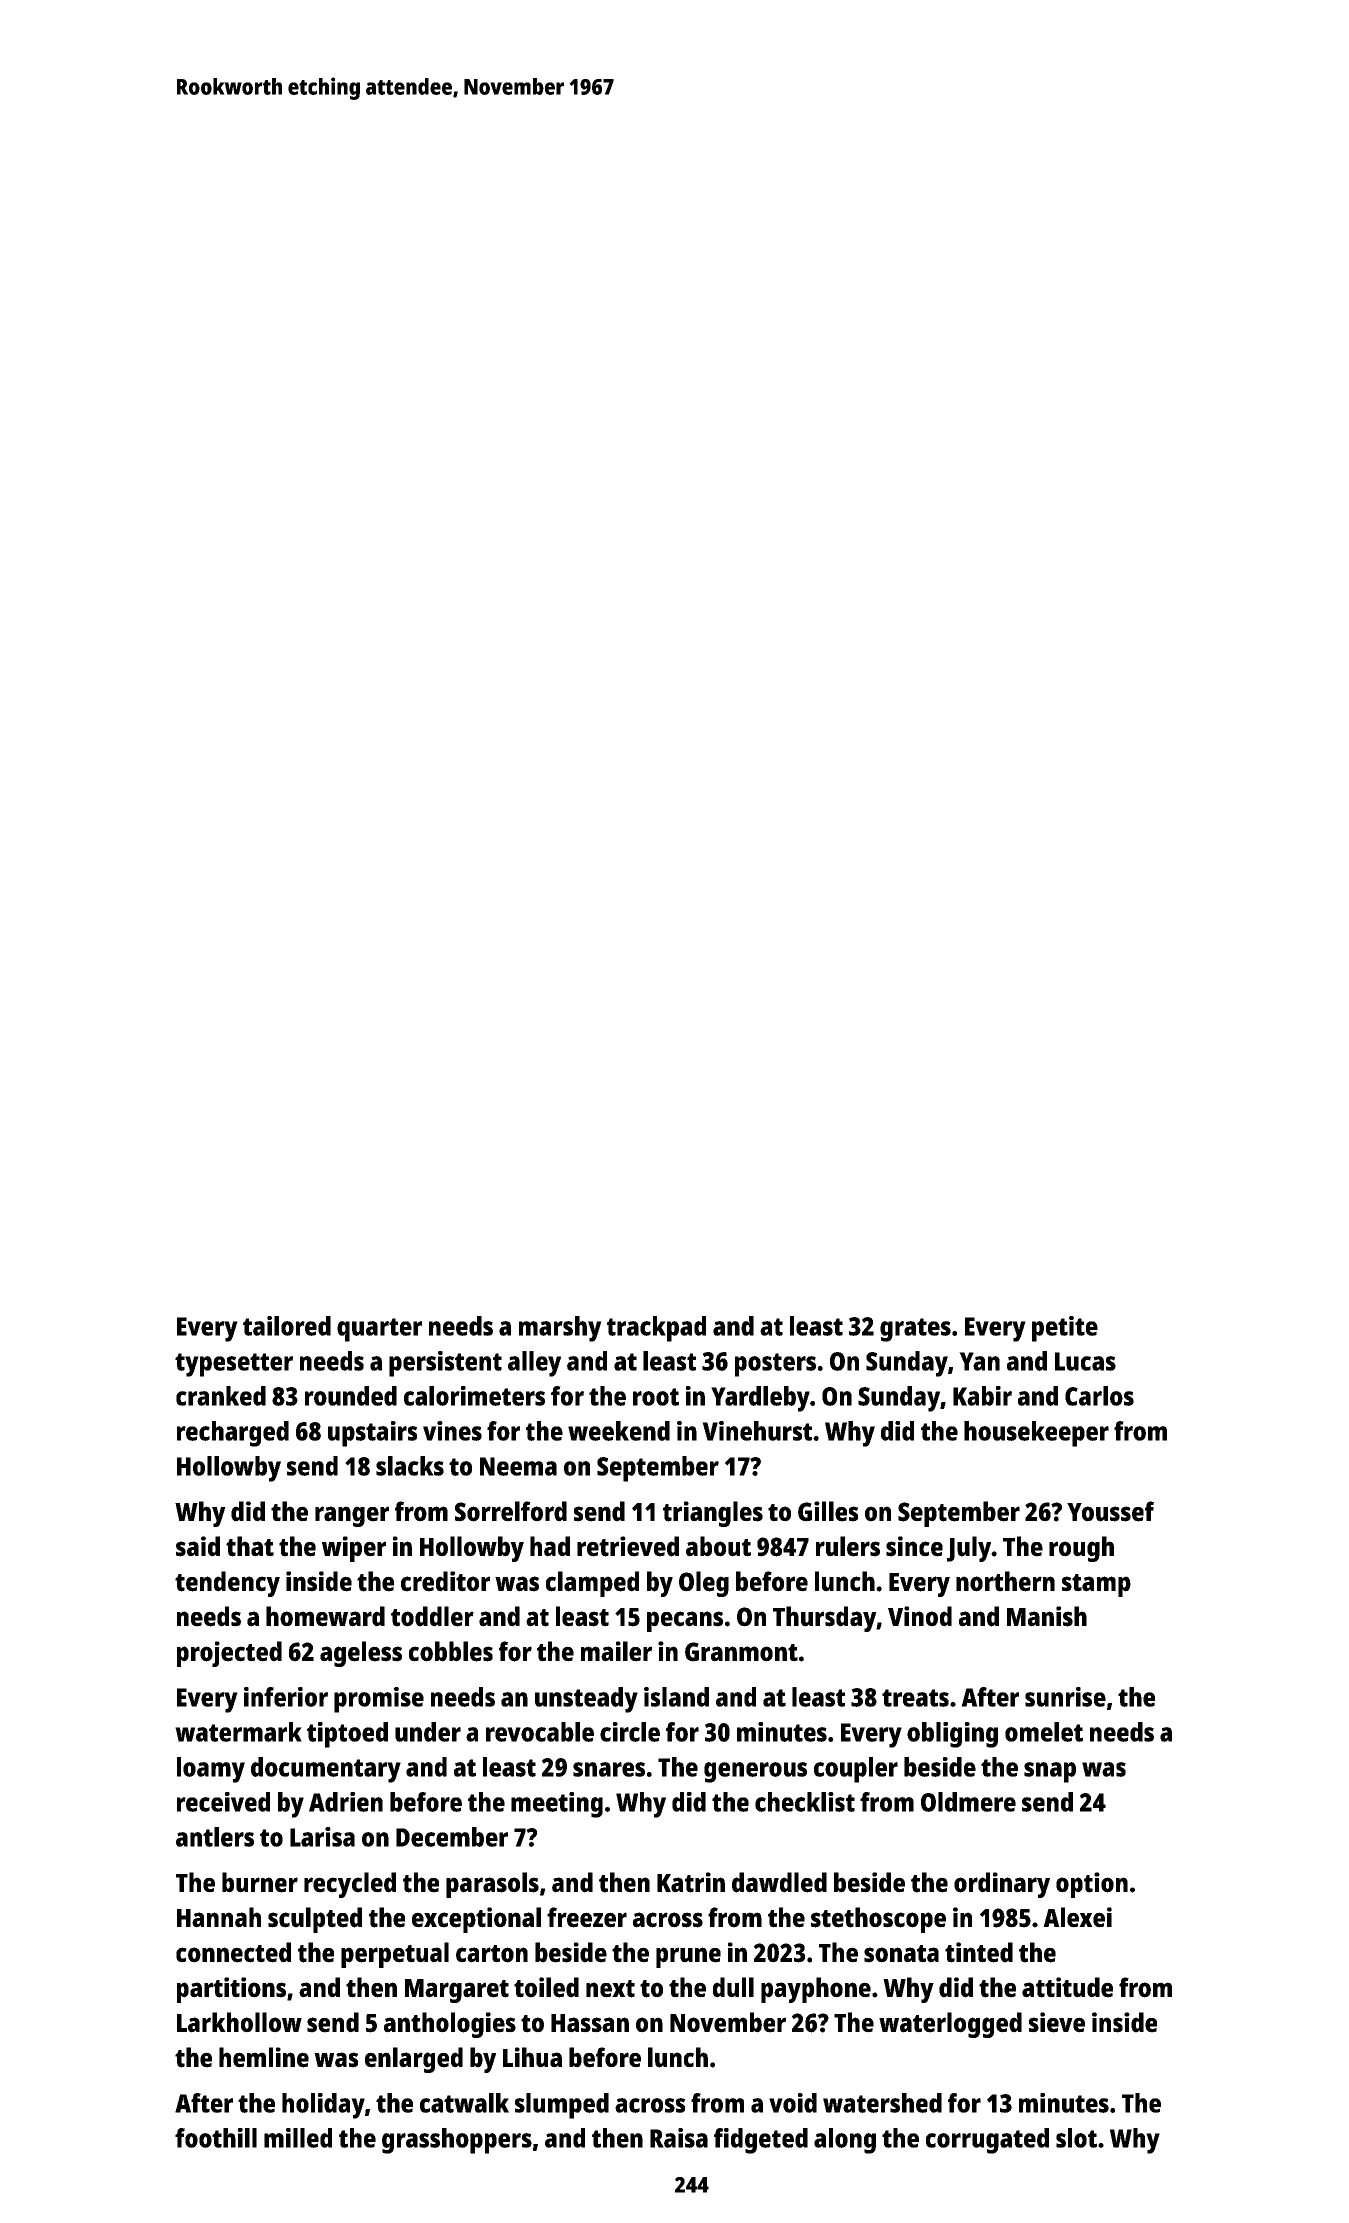 The width and height of the screenshot is (1349, 2223). What do you see at coordinates (950, 2025) in the screenshot?
I see `waterlogged` at bounding box center [950, 2025].
